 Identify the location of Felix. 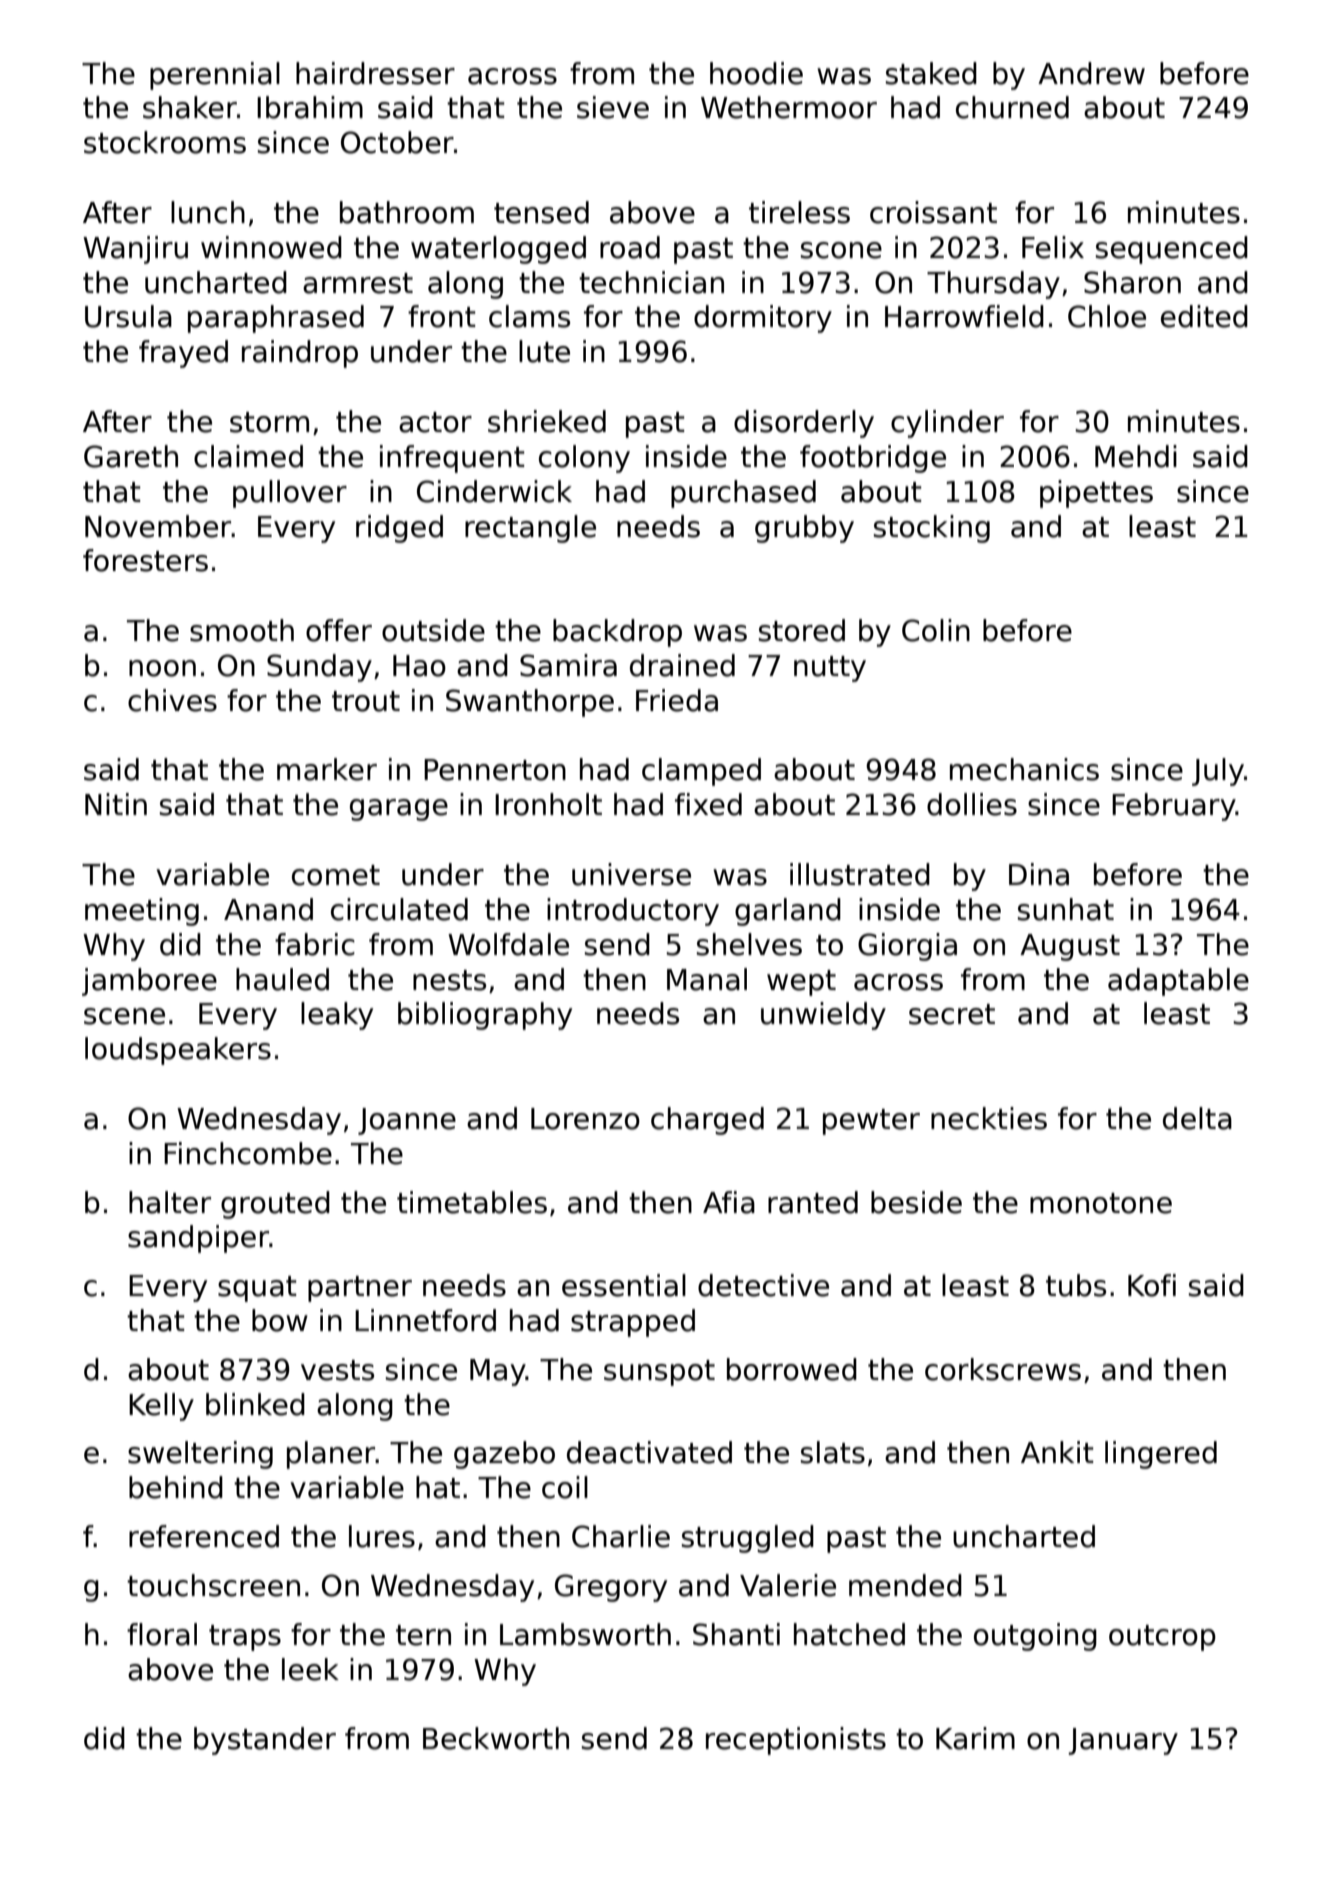
(1053, 247).
